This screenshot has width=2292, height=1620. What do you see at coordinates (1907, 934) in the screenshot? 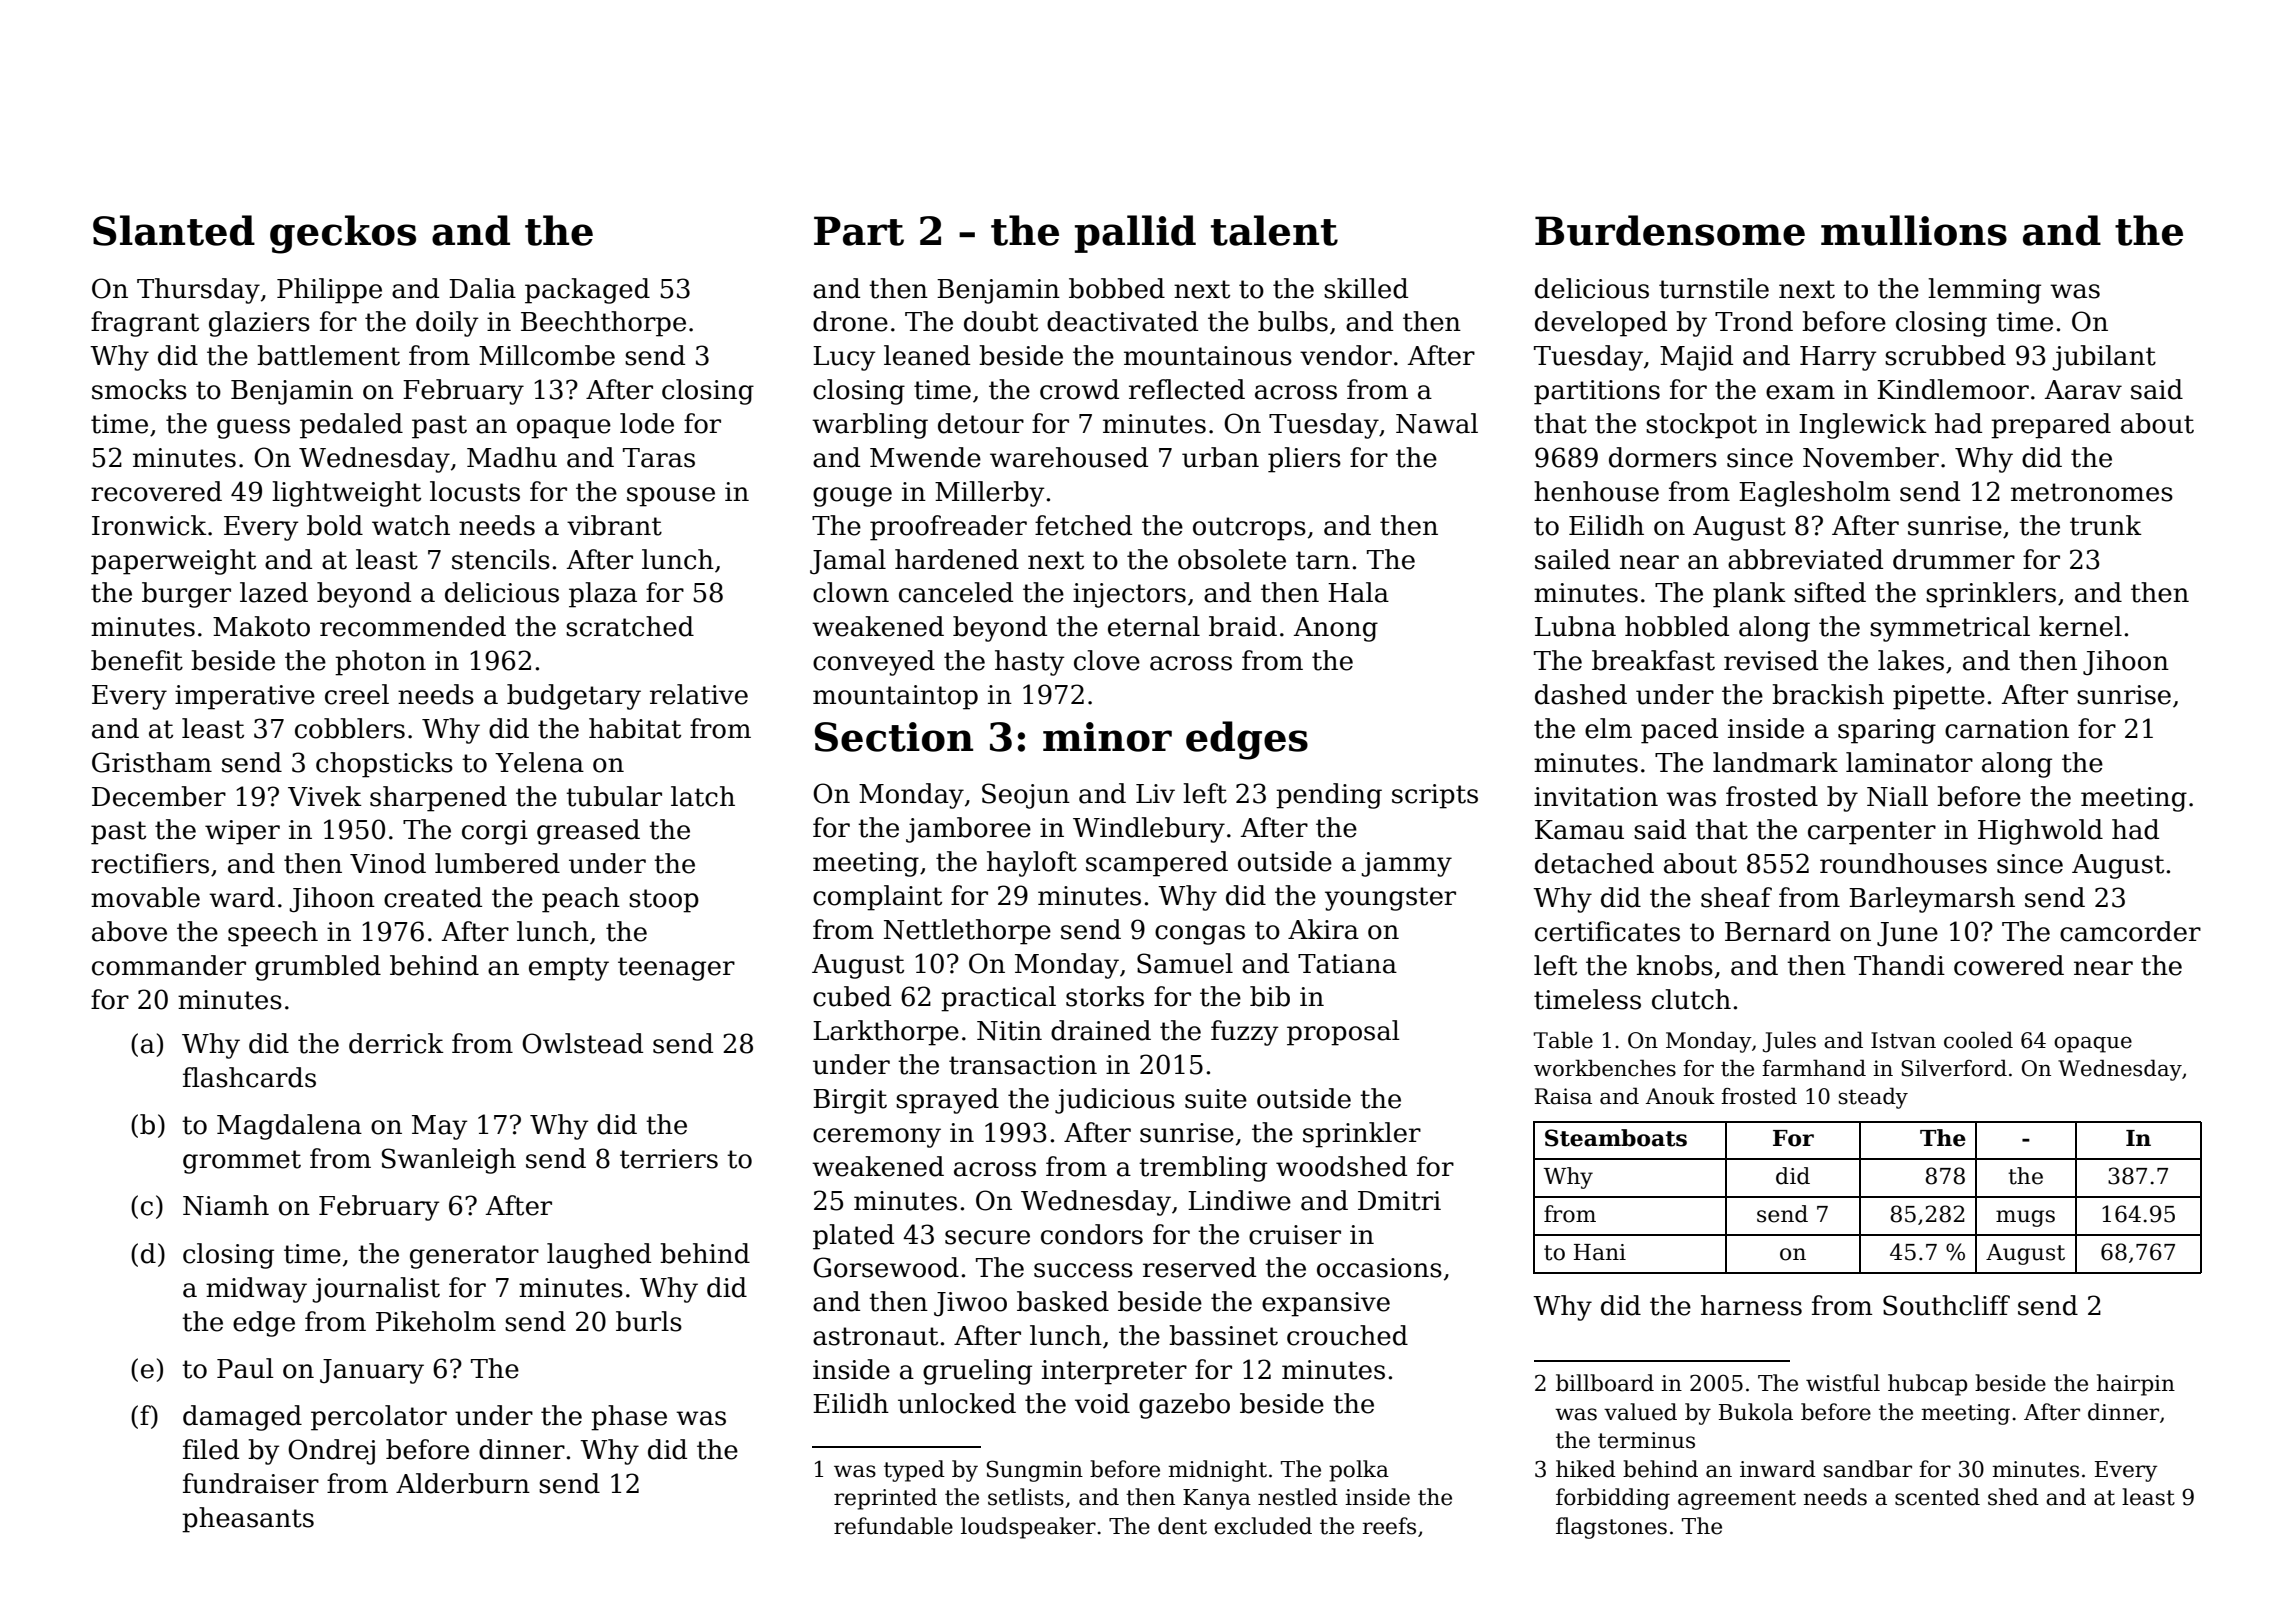
I see `June` at bounding box center [1907, 934].
